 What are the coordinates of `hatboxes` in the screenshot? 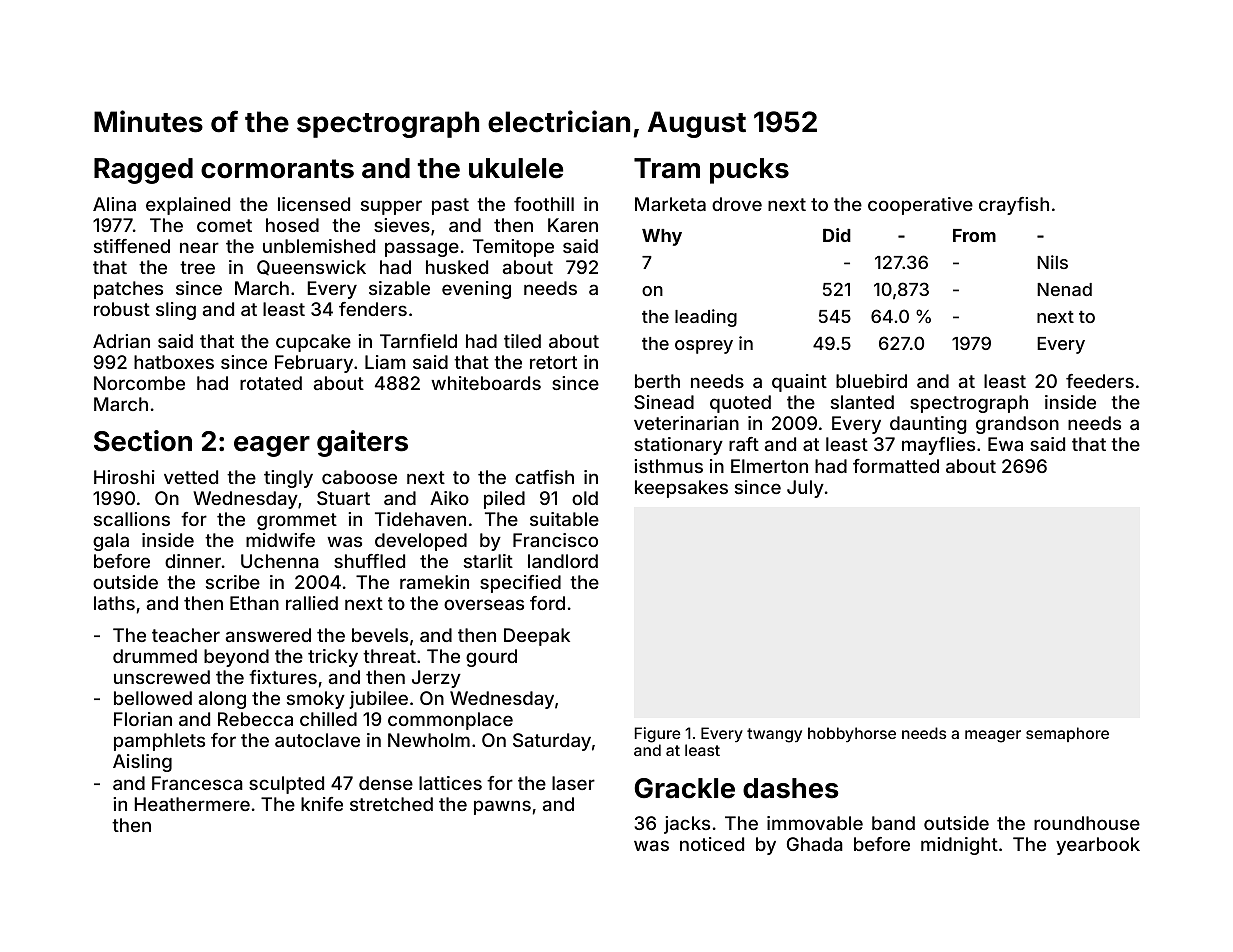 It's located at (174, 362).
